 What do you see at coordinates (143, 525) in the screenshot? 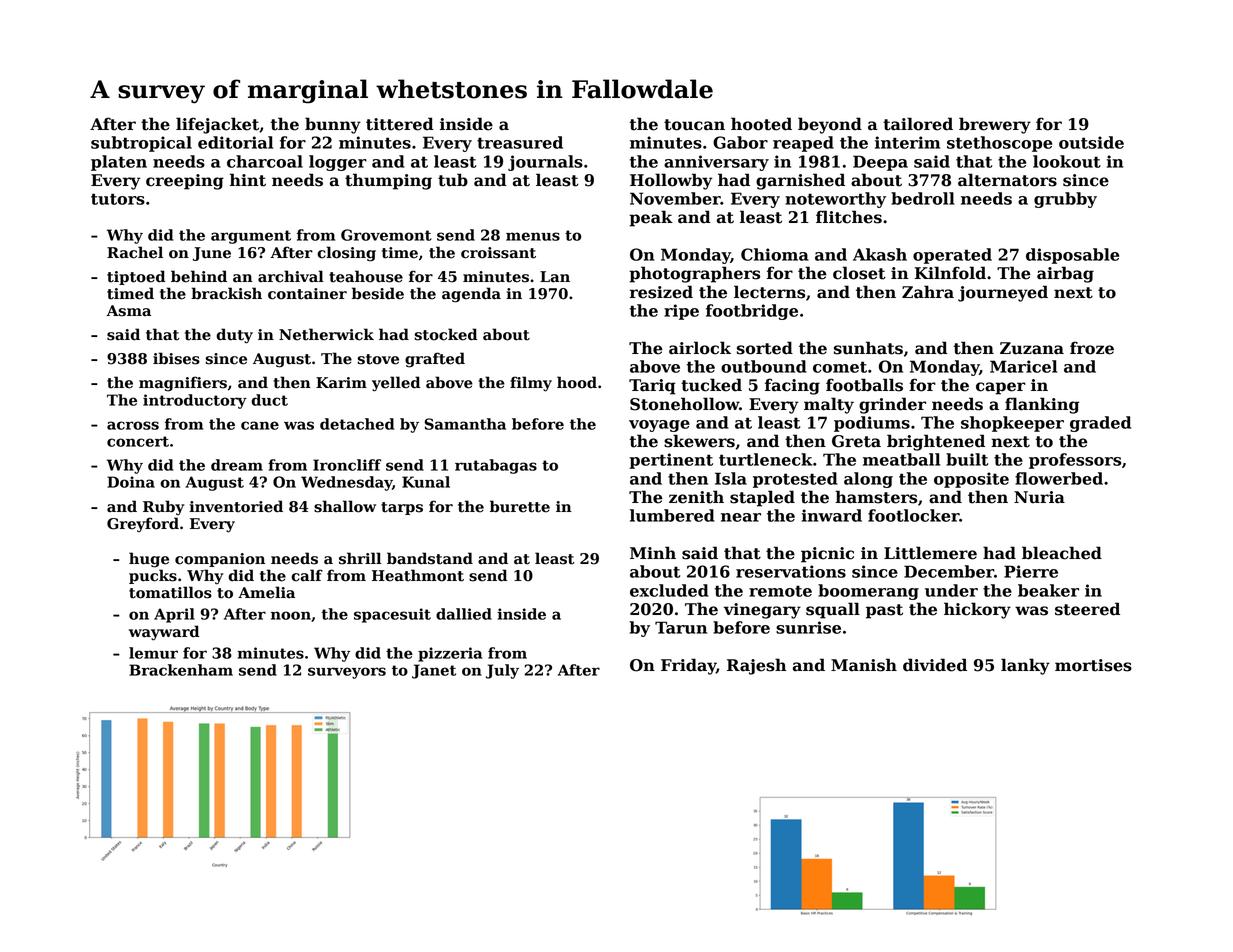
I see `Greyford` at bounding box center [143, 525].
